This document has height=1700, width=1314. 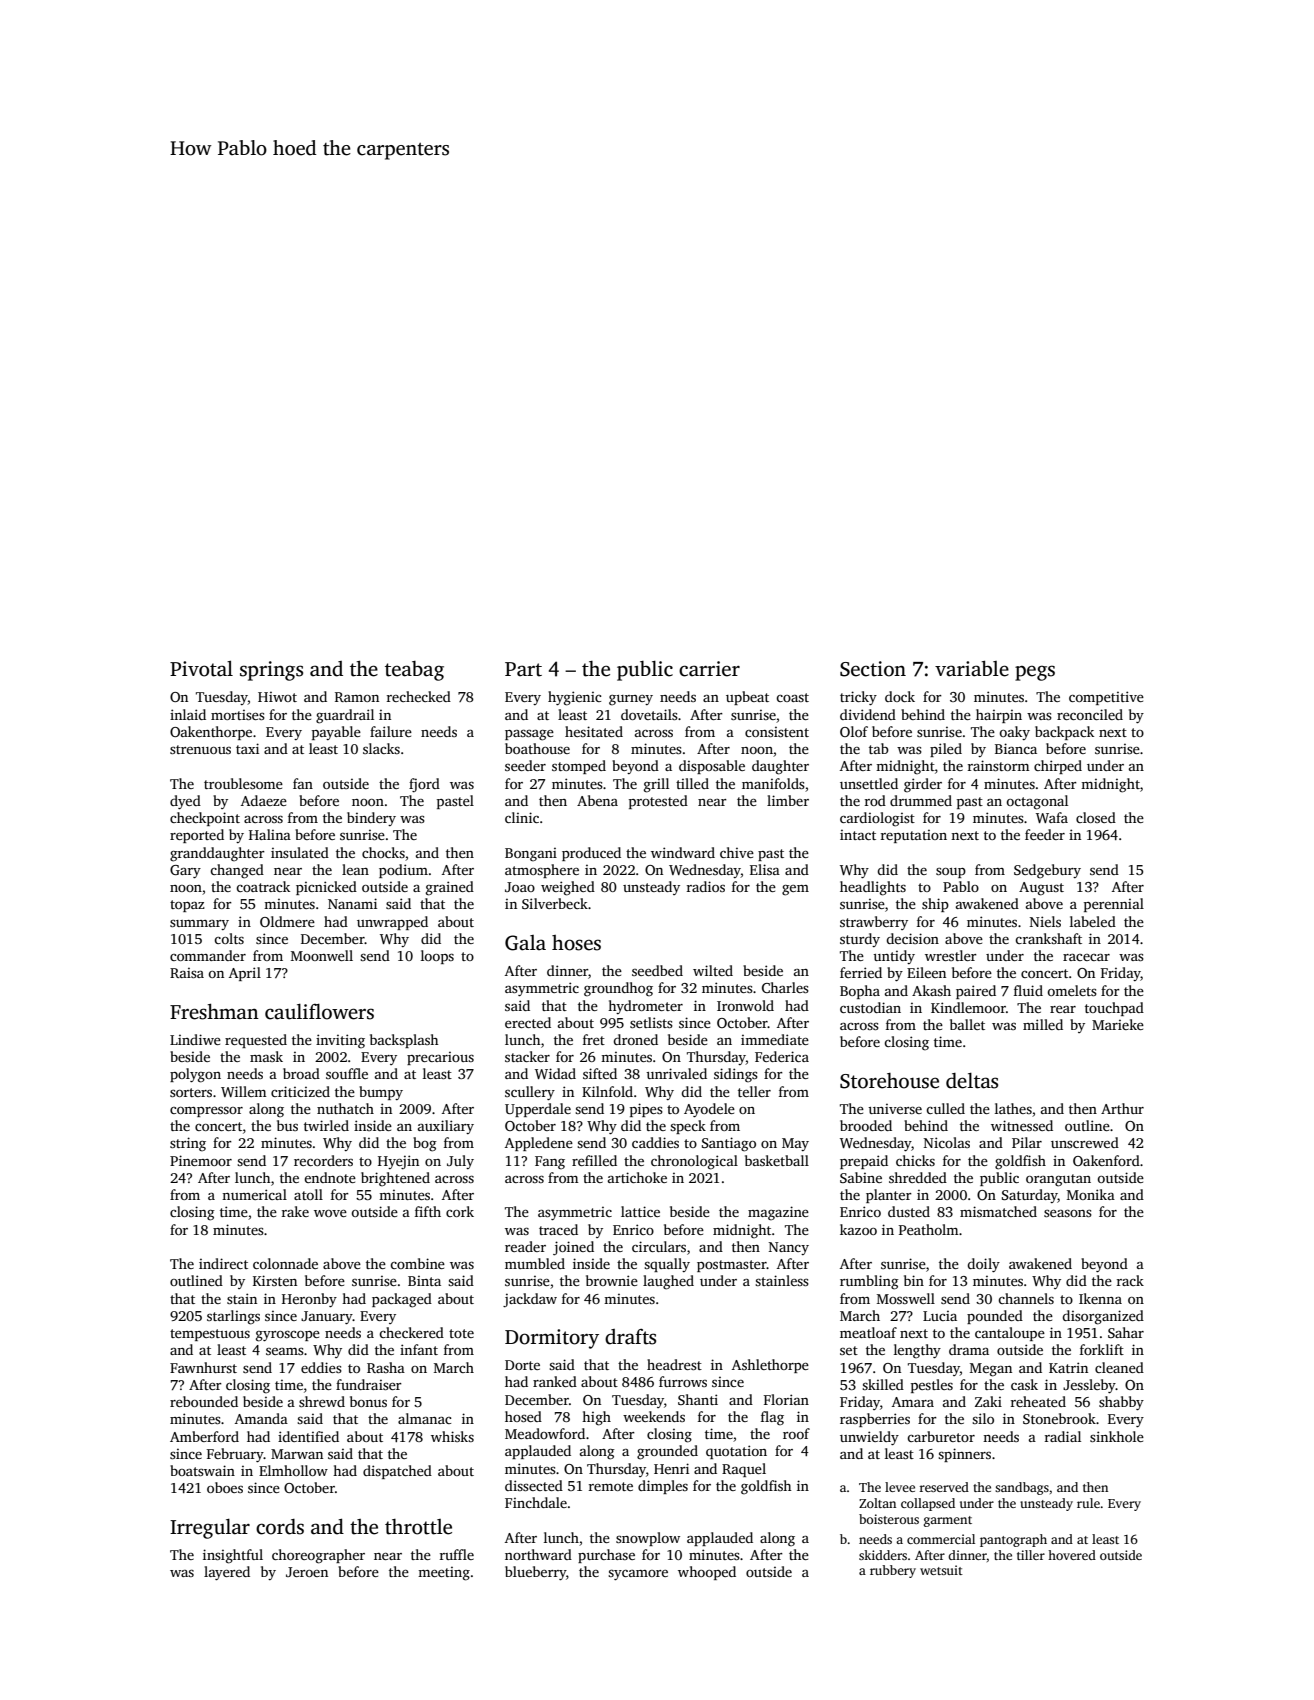 What do you see at coordinates (1047, 871) in the document?
I see `Sedgebury` at bounding box center [1047, 871].
